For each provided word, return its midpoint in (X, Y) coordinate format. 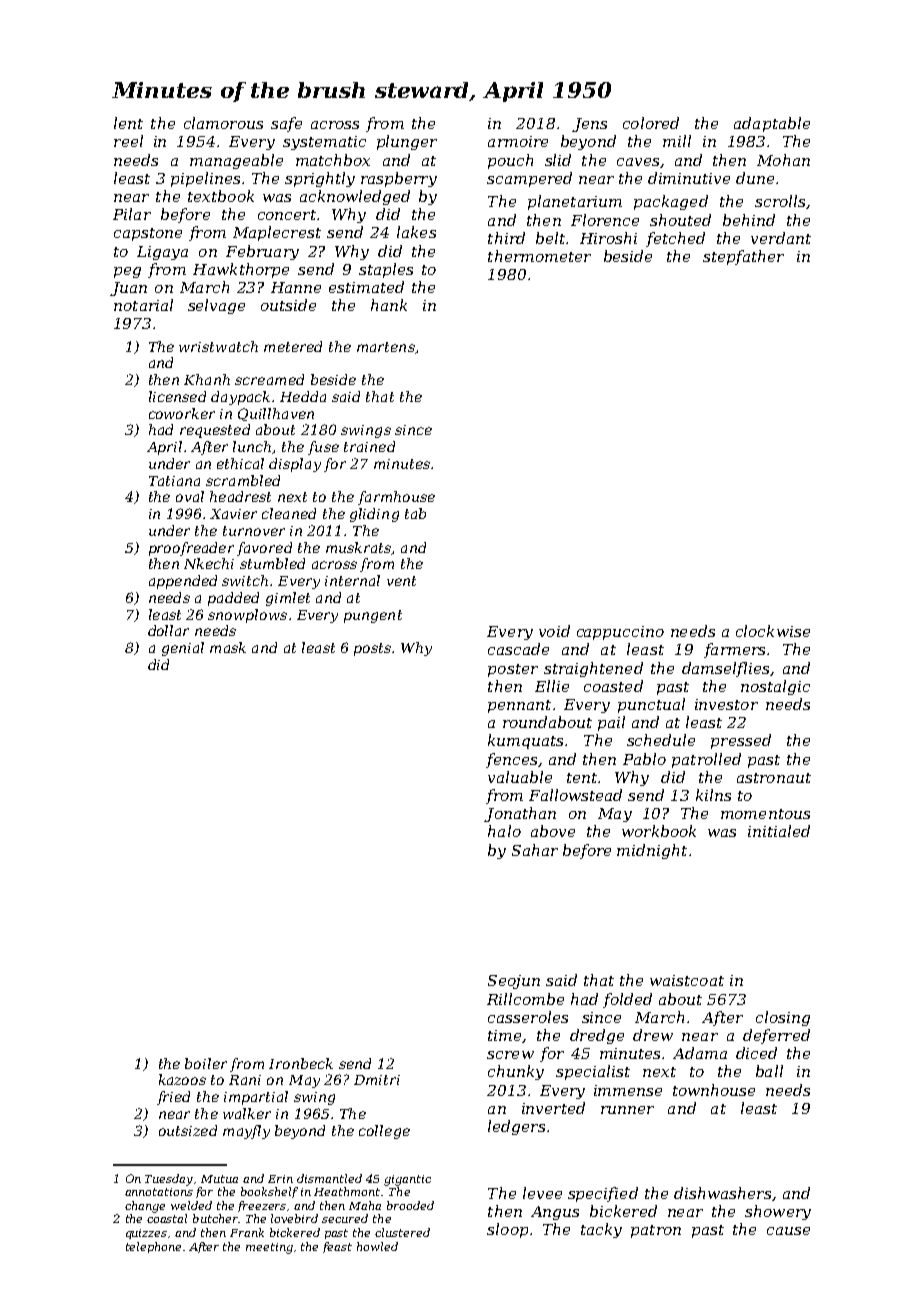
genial (183, 649)
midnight (652, 851)
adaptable (772, 124)
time (504, 1035)
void (554, 631)
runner (627, 1110)
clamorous (223, 123)
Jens (589, 125)
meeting (269, 1248)
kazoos (182, 1079)
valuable (520, 777)
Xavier (233, 514)
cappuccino (620, 633)
